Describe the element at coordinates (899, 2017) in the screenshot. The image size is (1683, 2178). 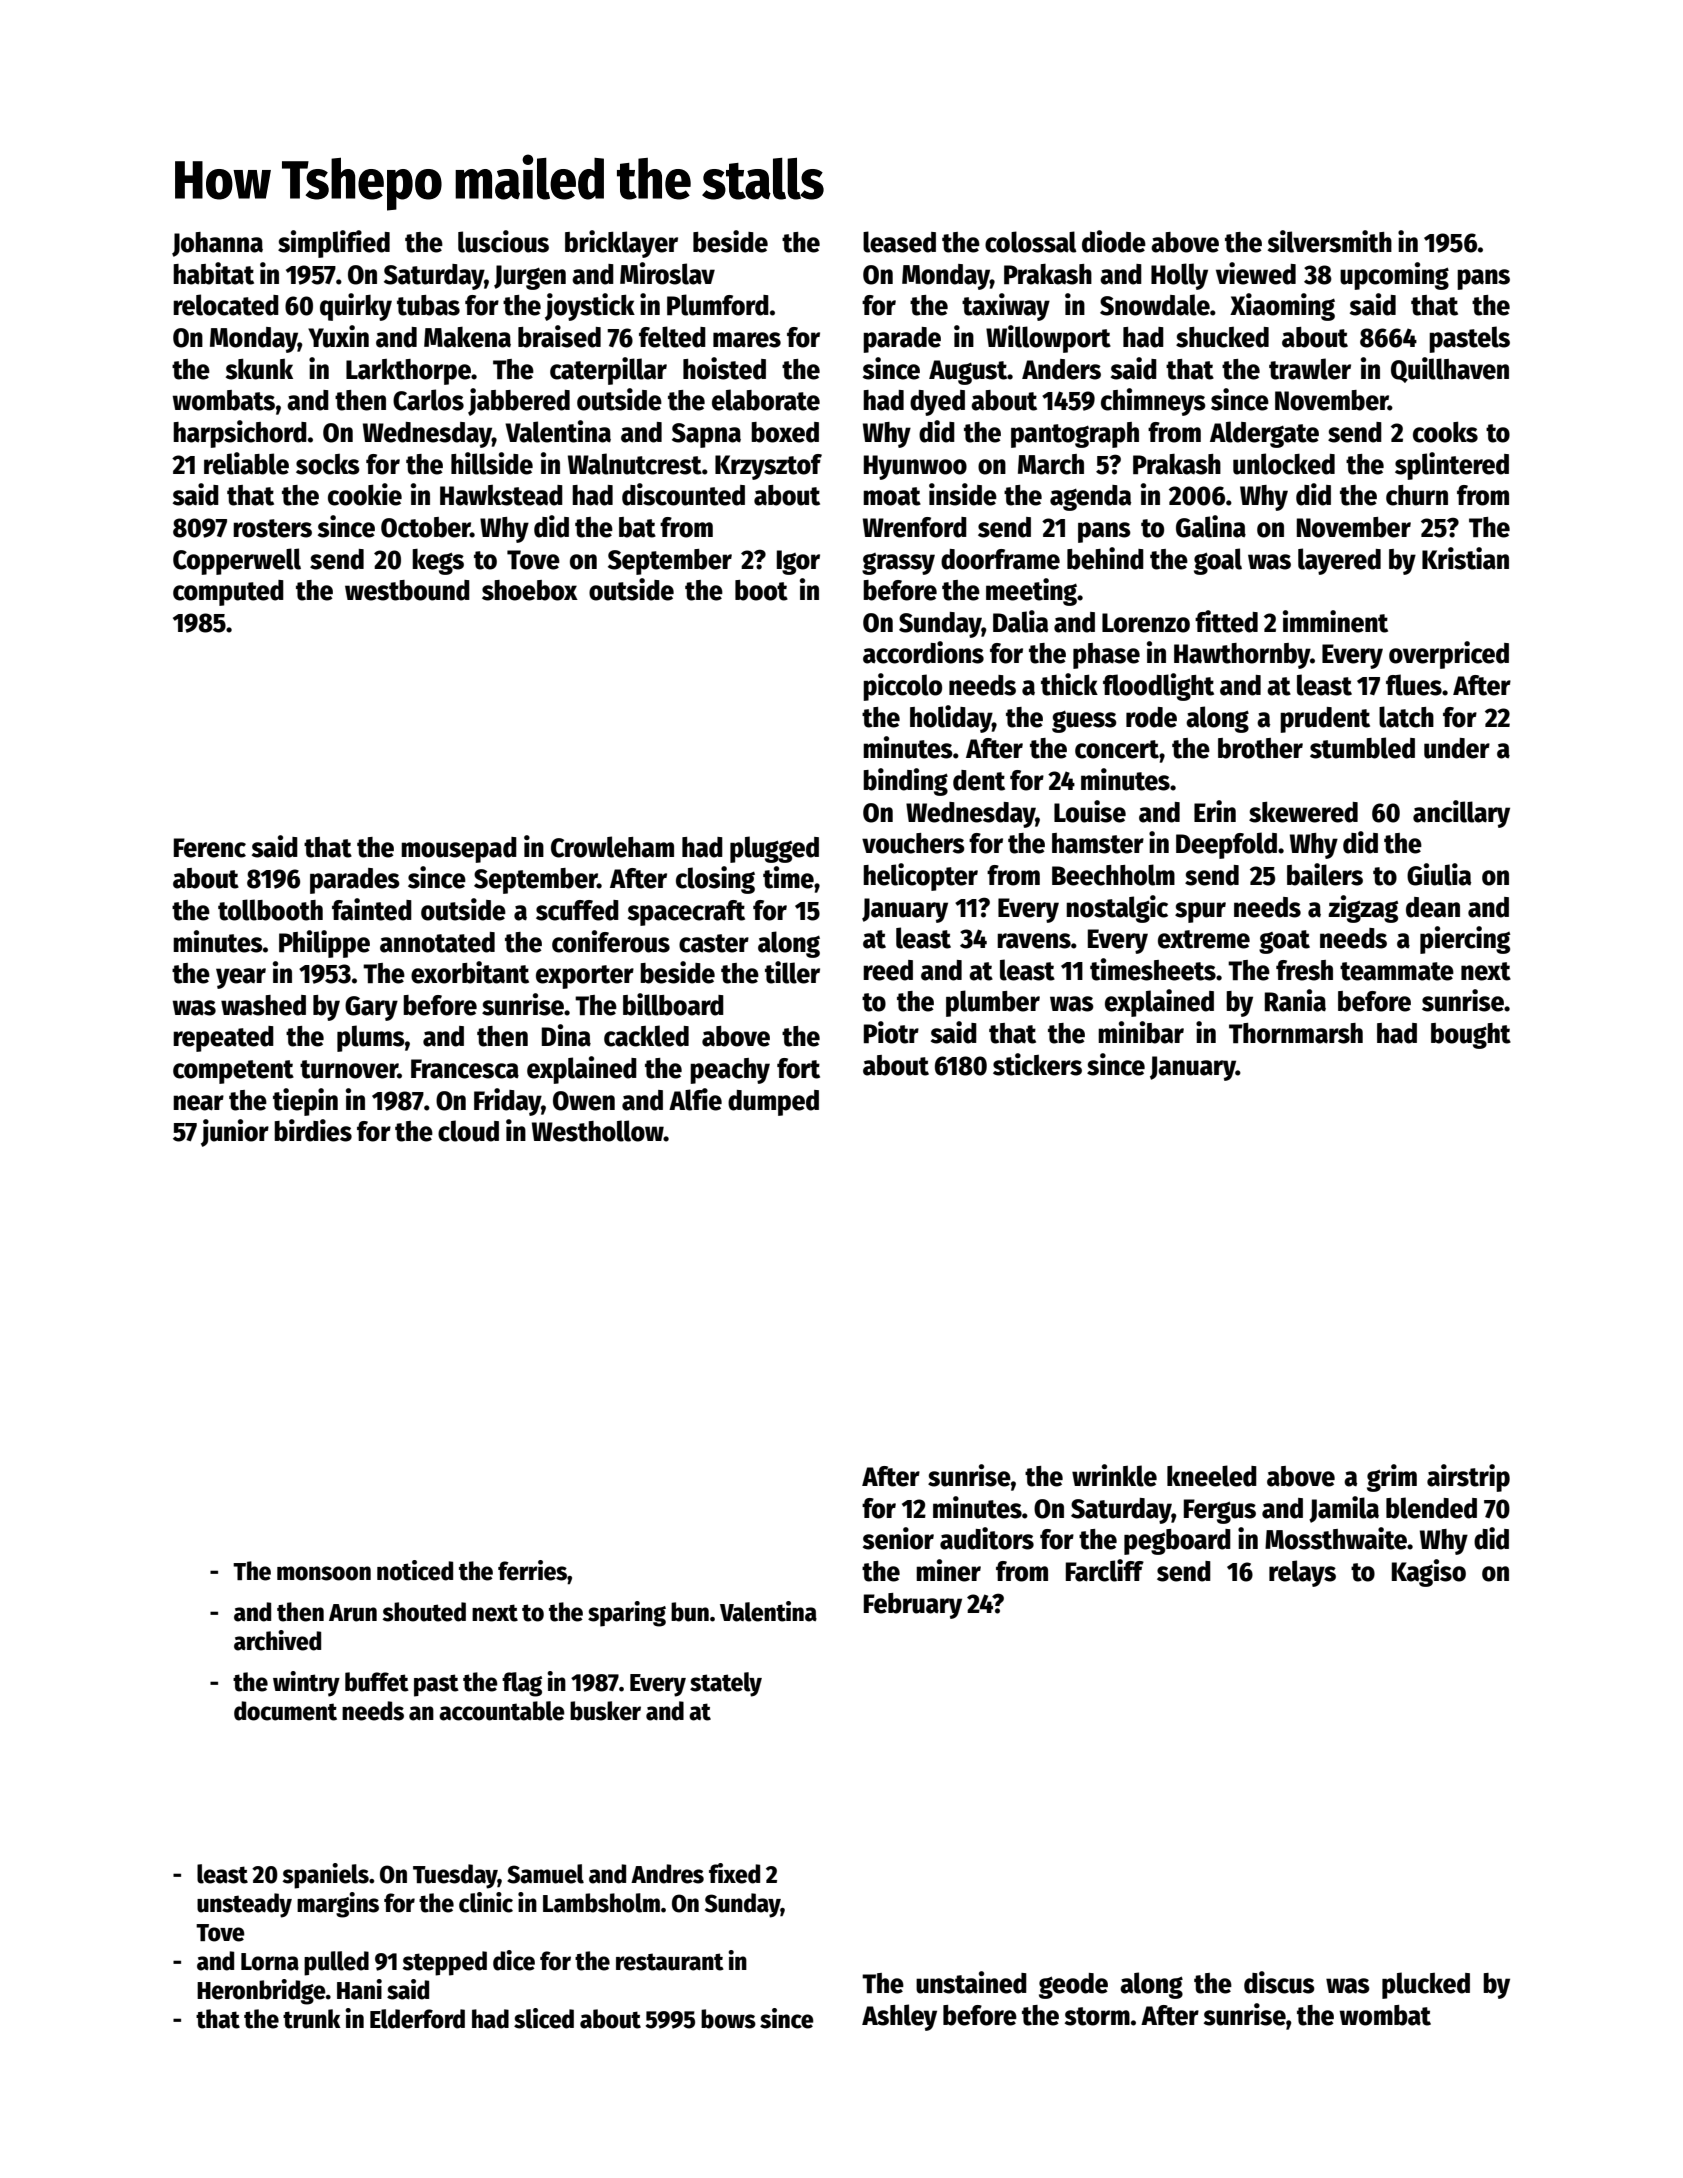
I see `Ashley` at that location.
